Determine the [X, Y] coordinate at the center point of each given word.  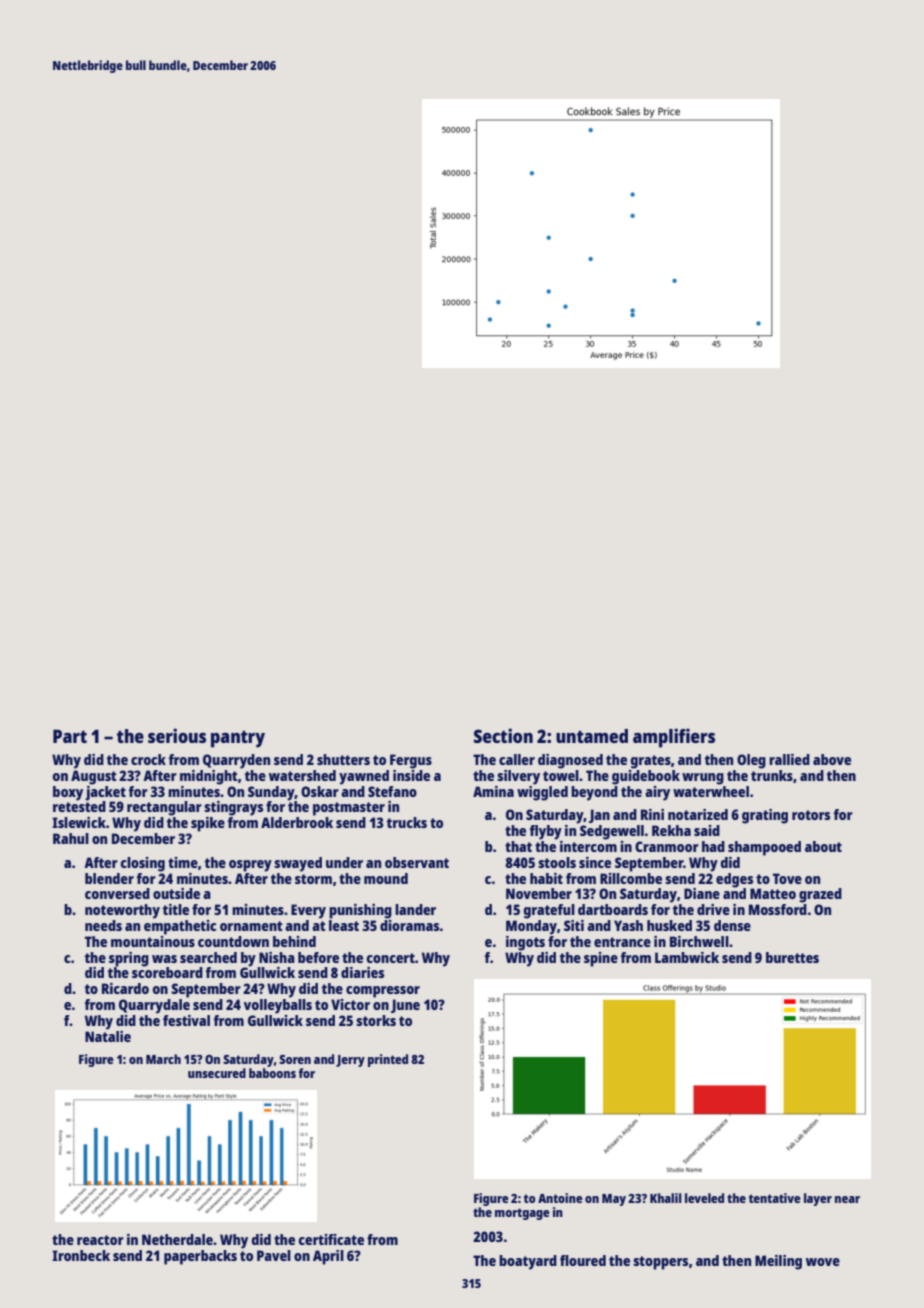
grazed [820, 895]
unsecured [217, 1073]
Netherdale [177, 1239]
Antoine [560, 1198]
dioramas [410, 925]
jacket [105, 793]
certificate [331, 1239]
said [707, 830]
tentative [775, 1198]
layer [818, 1199]
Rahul [71, 838]
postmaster [349, 809]
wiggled [542, 793]
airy [657, 793]
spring [129, 959]
